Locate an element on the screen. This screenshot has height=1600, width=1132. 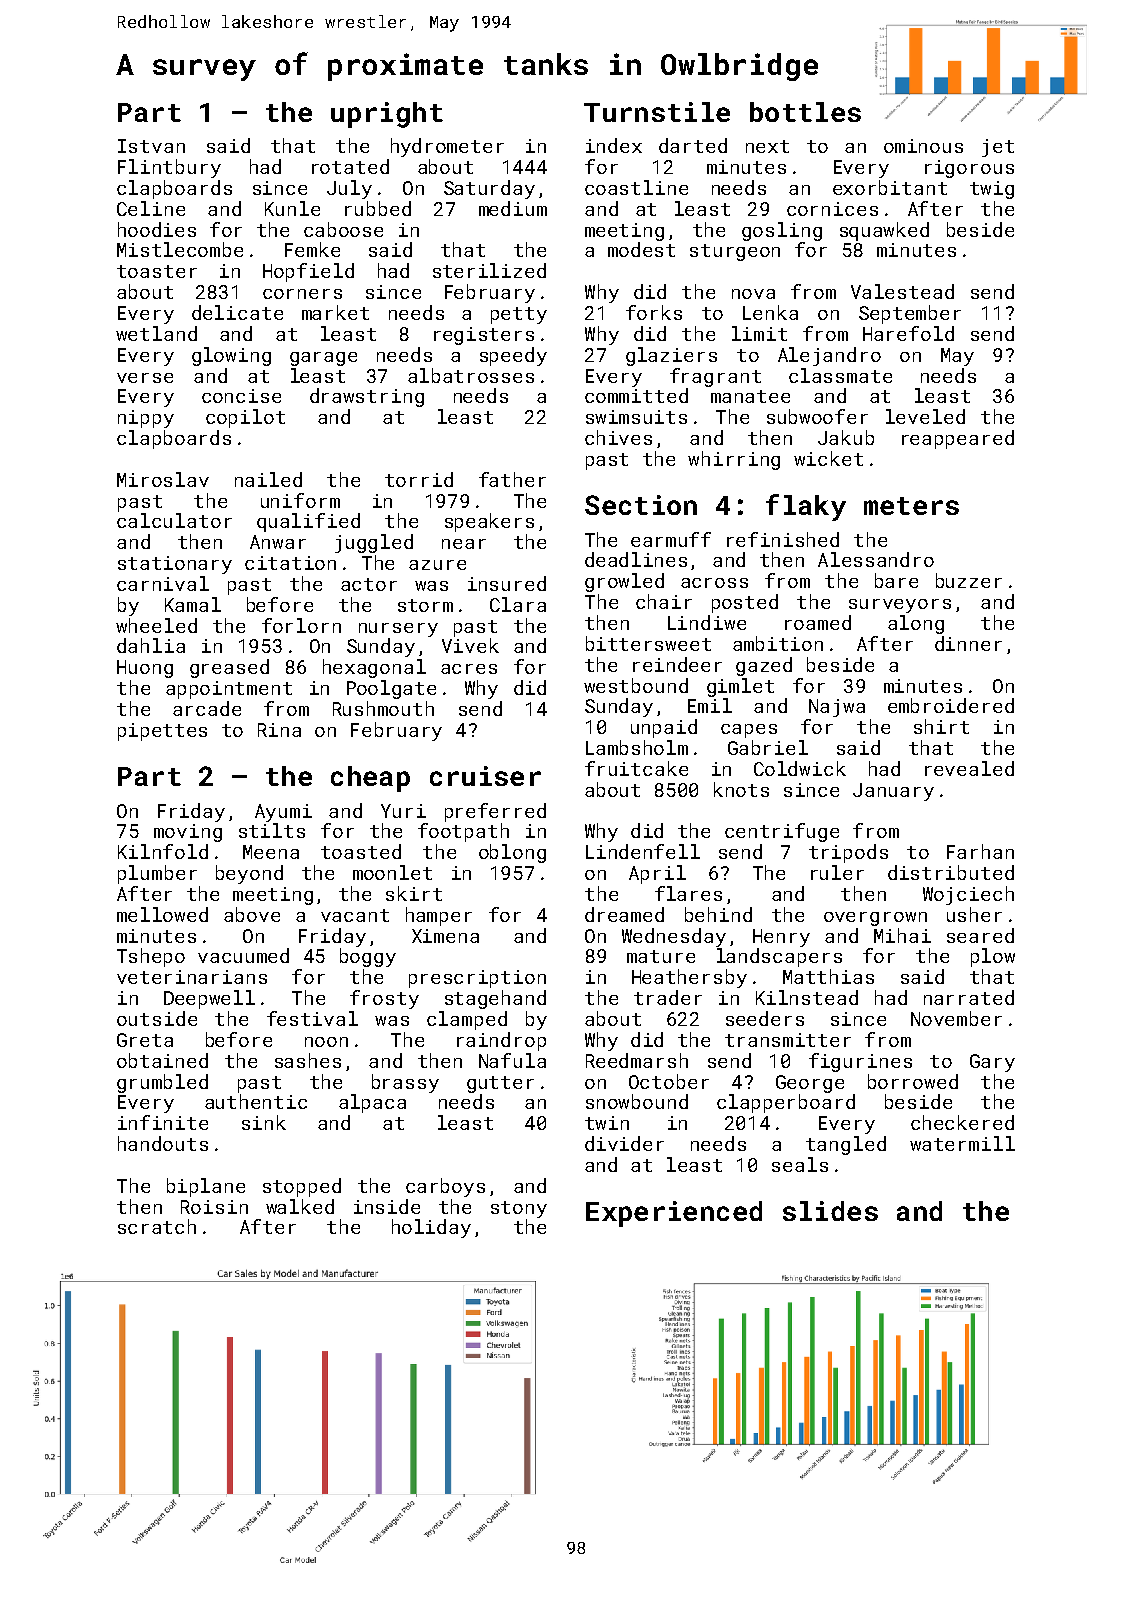
copilot is located at coordinates (245, 418).
